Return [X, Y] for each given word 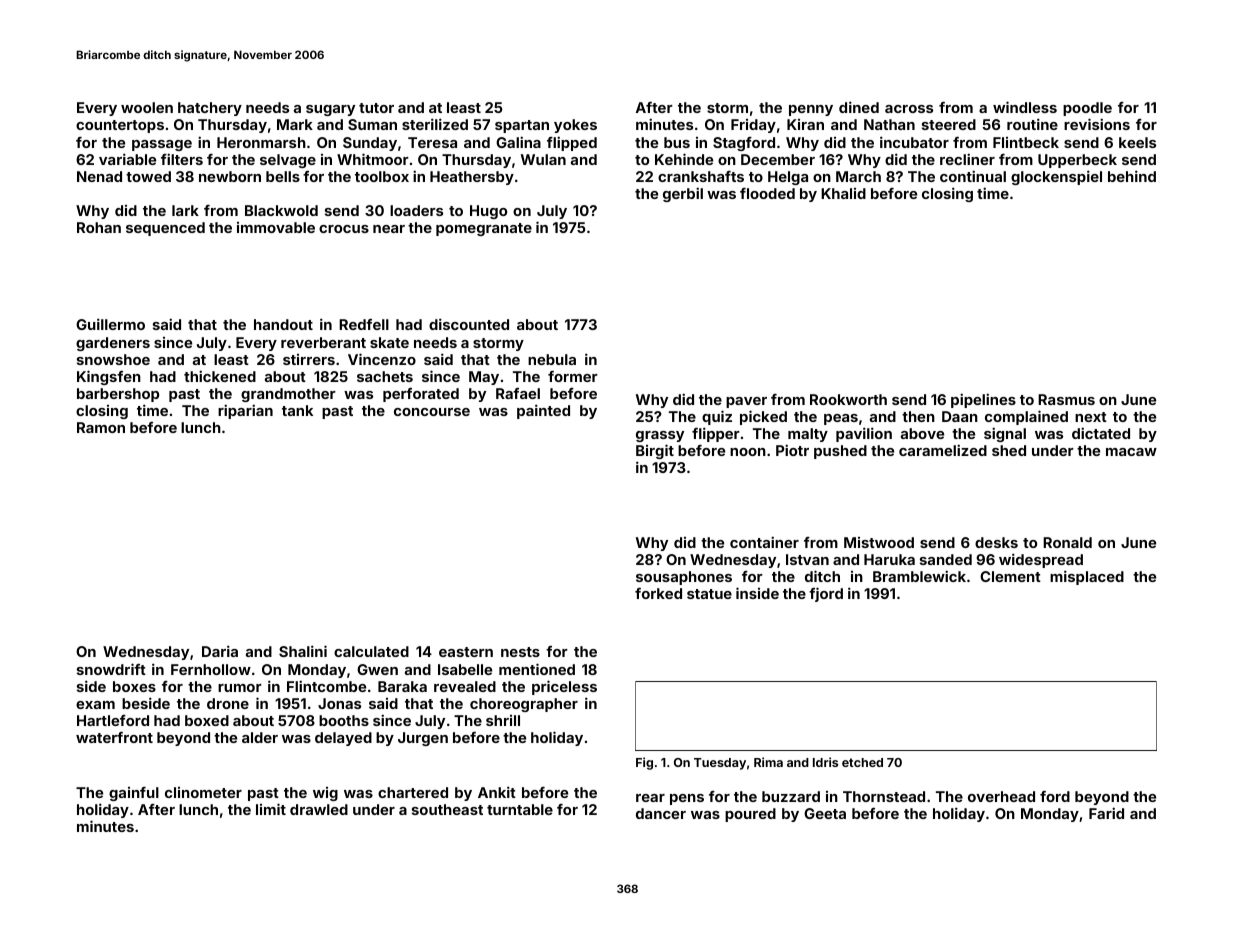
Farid [1106, 813]
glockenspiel [1056, 177]
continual [973, 176]
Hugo [488, 212]
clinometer [203, 792]
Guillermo [110, 324]
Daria [220, 651]
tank [297, 410]
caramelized [943, 450]
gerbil [683, 194]
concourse [432, 412]
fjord [826, 594]
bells [283, 176]
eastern [466, 652]
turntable [520, 809]
